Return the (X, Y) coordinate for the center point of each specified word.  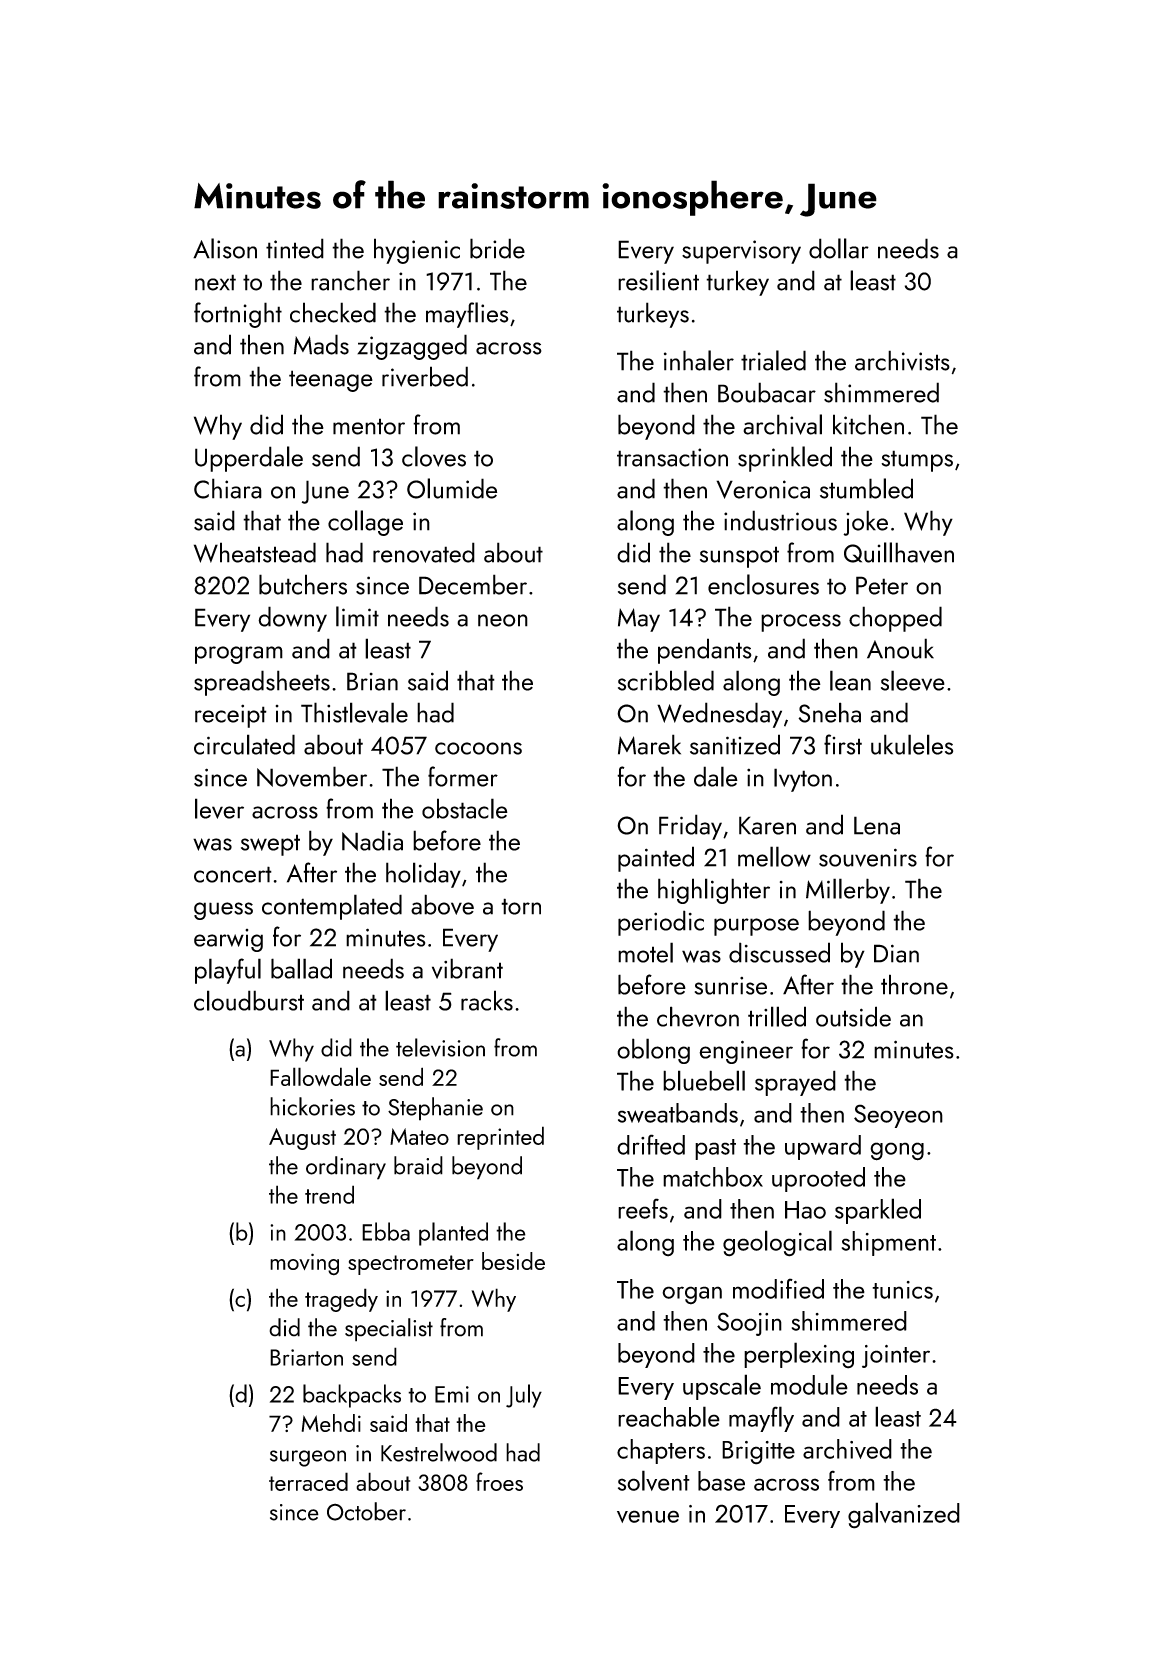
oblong (653, 1051)
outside (853, 1016)
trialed (773, 360)
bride (497, 248)
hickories (312, 1106)
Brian (372, 681)
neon (503, 620)
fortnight (238, 315)
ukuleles (912, 744)
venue (648, 1516)
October (366, 1511)
